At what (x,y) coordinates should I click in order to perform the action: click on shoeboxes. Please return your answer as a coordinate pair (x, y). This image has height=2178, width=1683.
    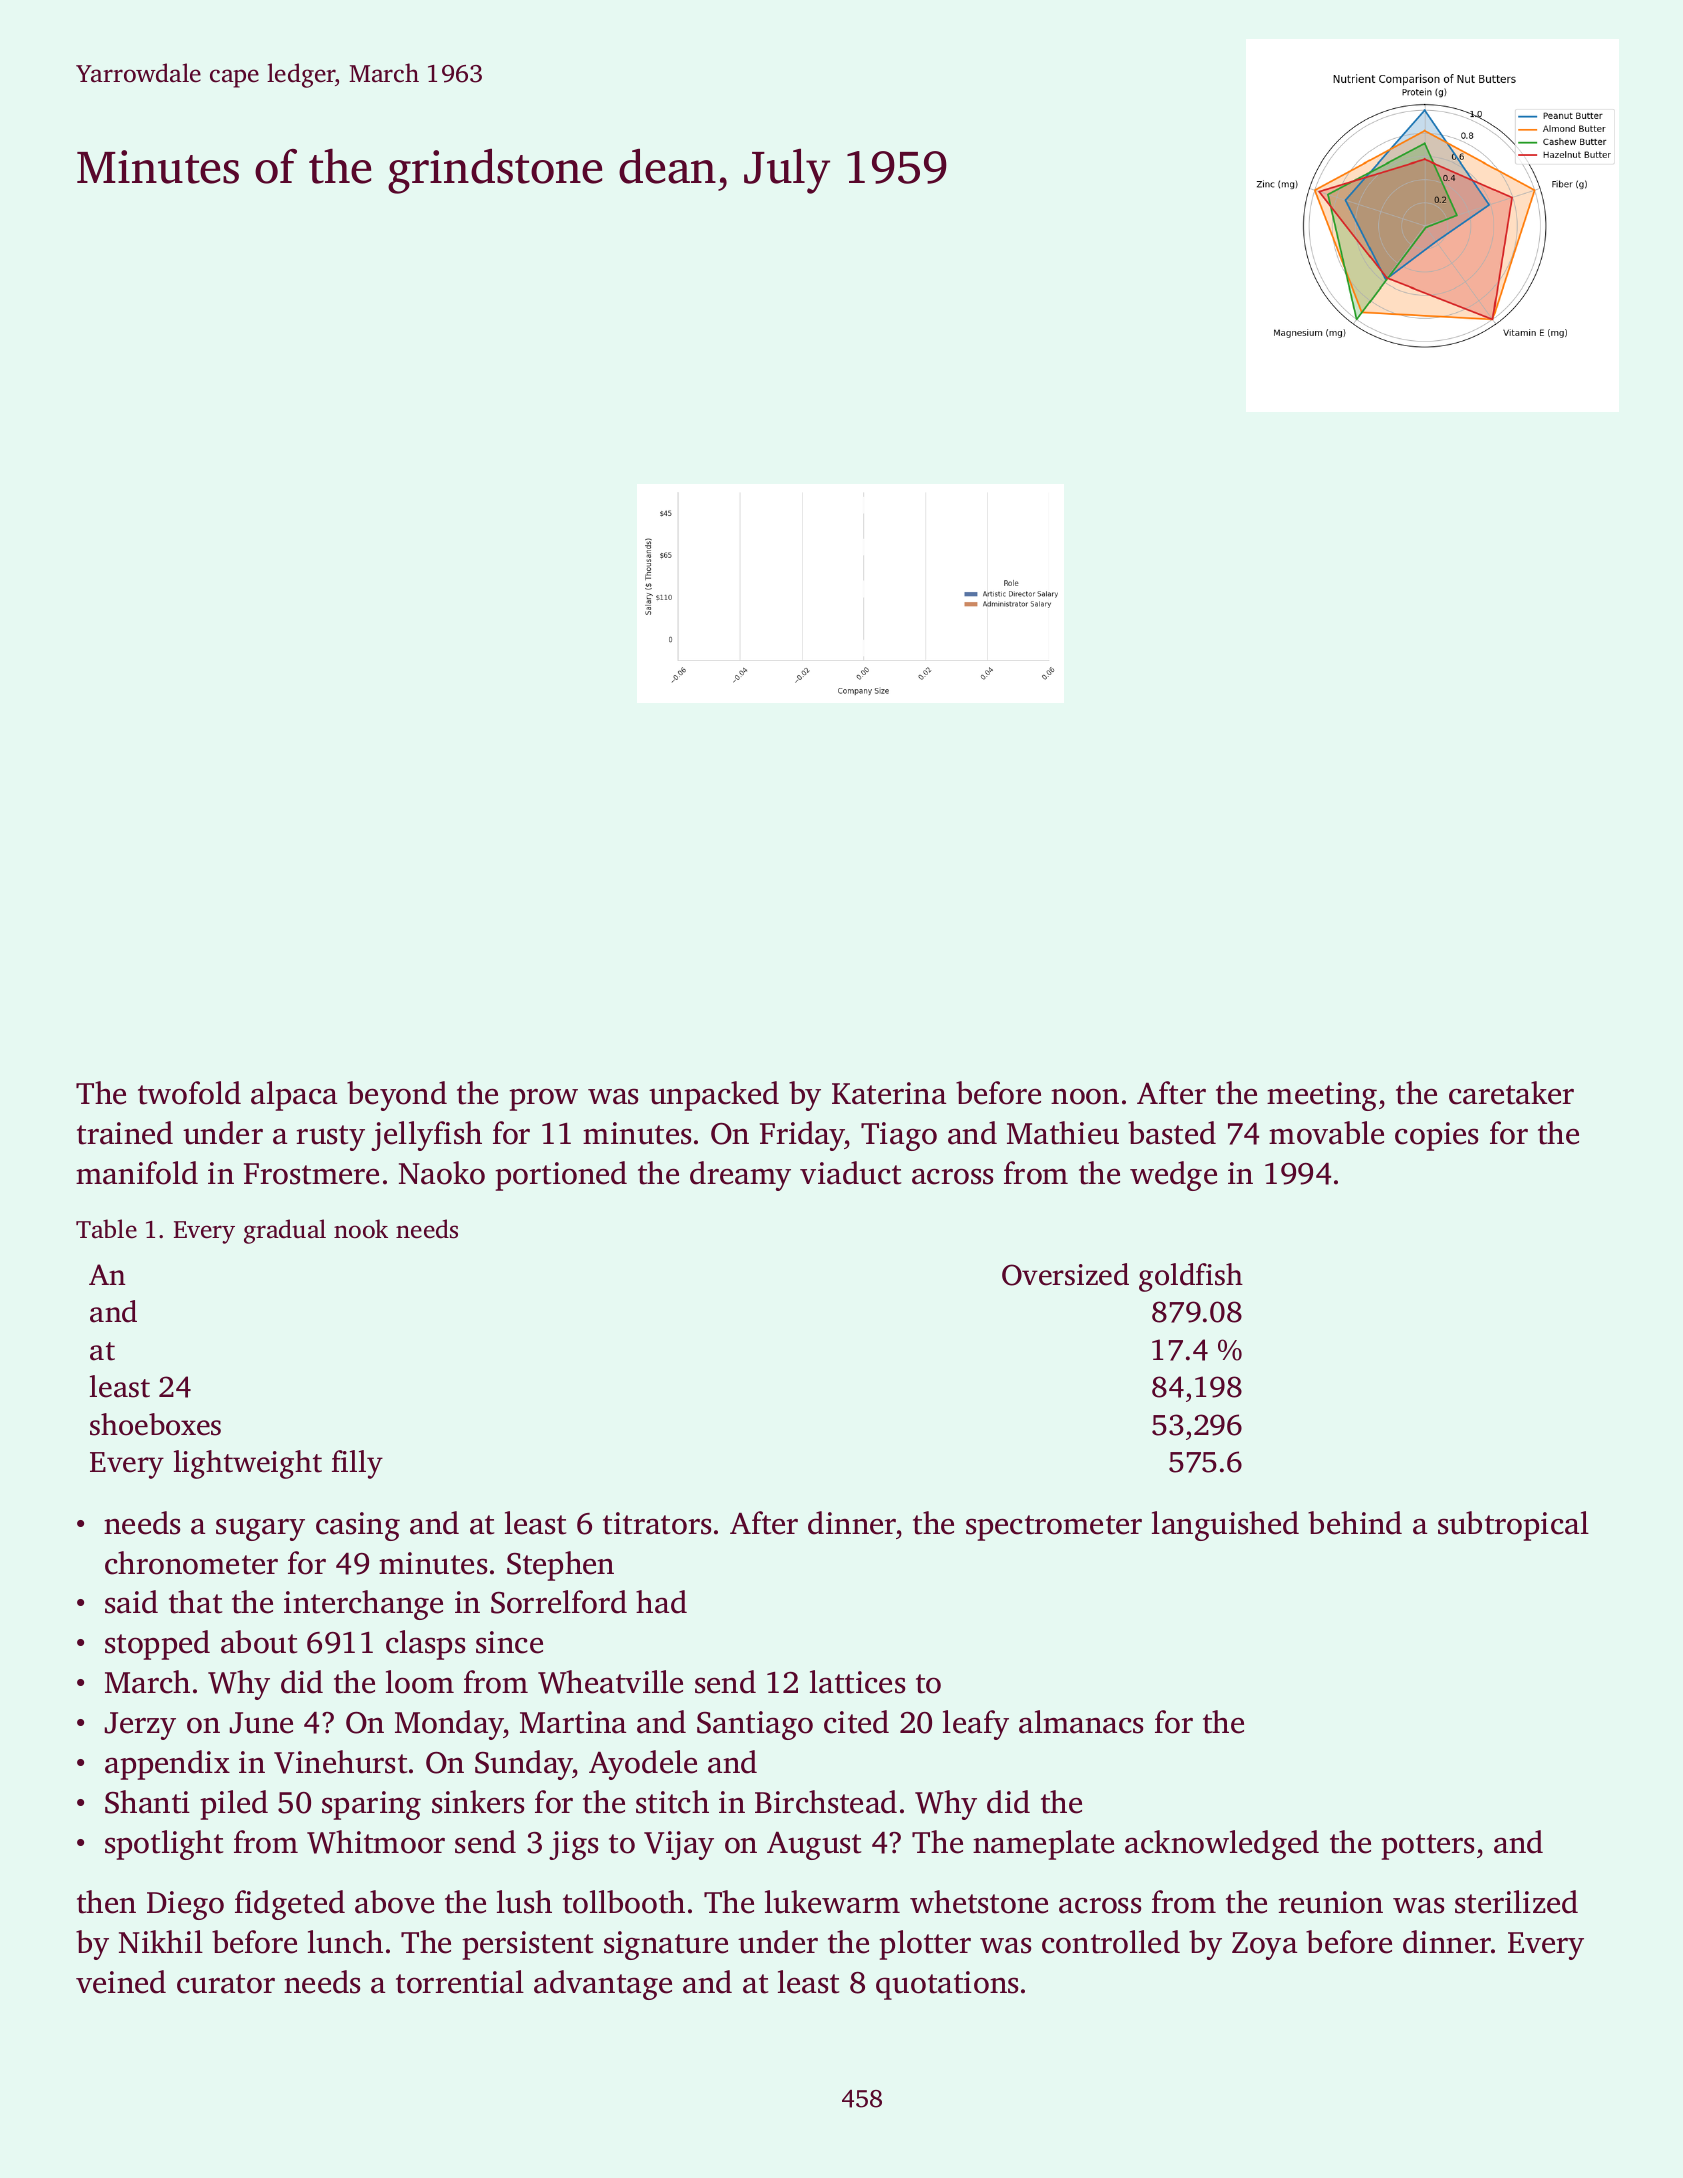
    Looking at the image, I should click on (155, 1424).
